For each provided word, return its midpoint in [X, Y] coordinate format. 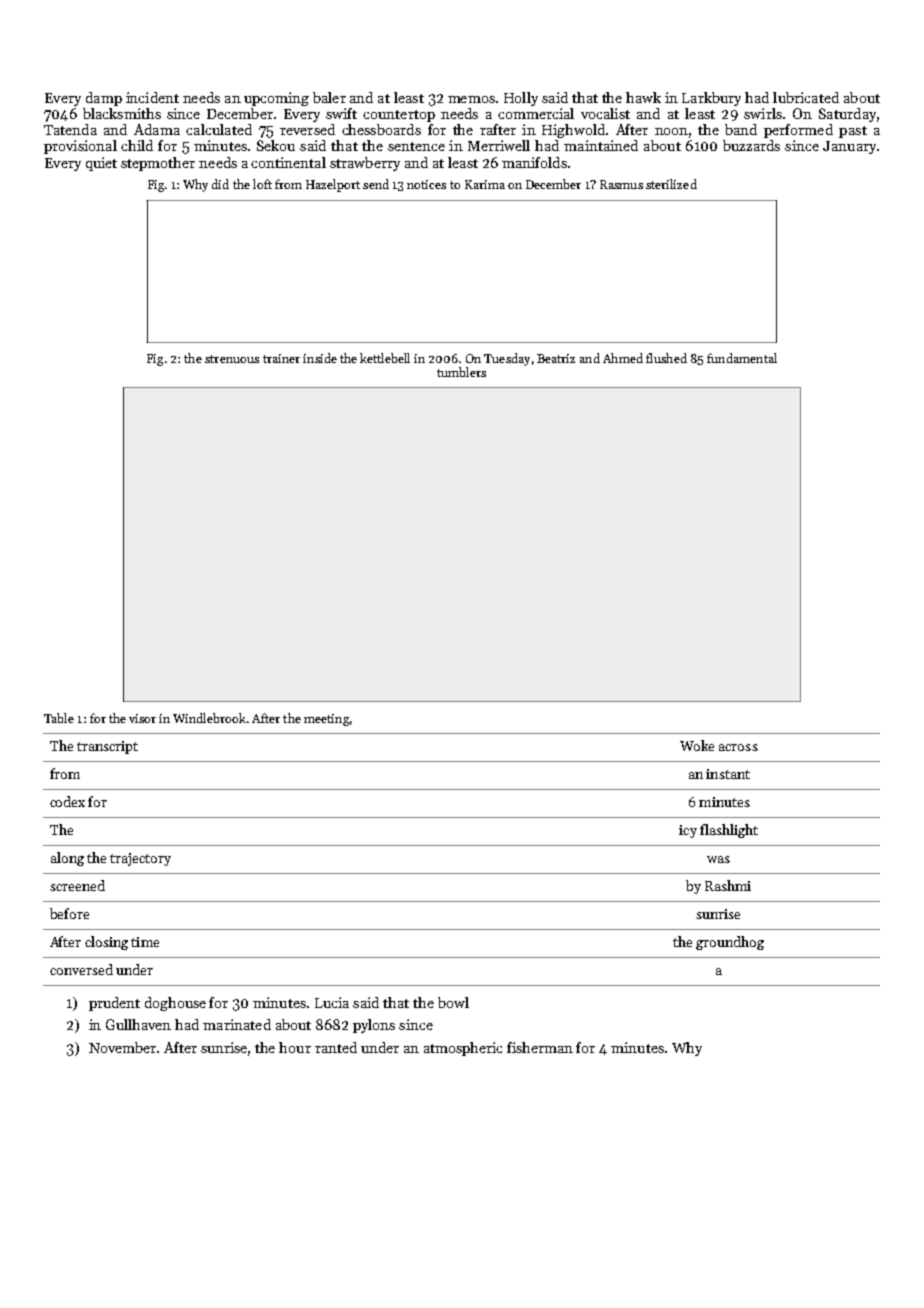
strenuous [232, 359]
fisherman [540, 1047]
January [849, 147]
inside [320, 358]
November [122, 1047]
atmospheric [463, 1049]
